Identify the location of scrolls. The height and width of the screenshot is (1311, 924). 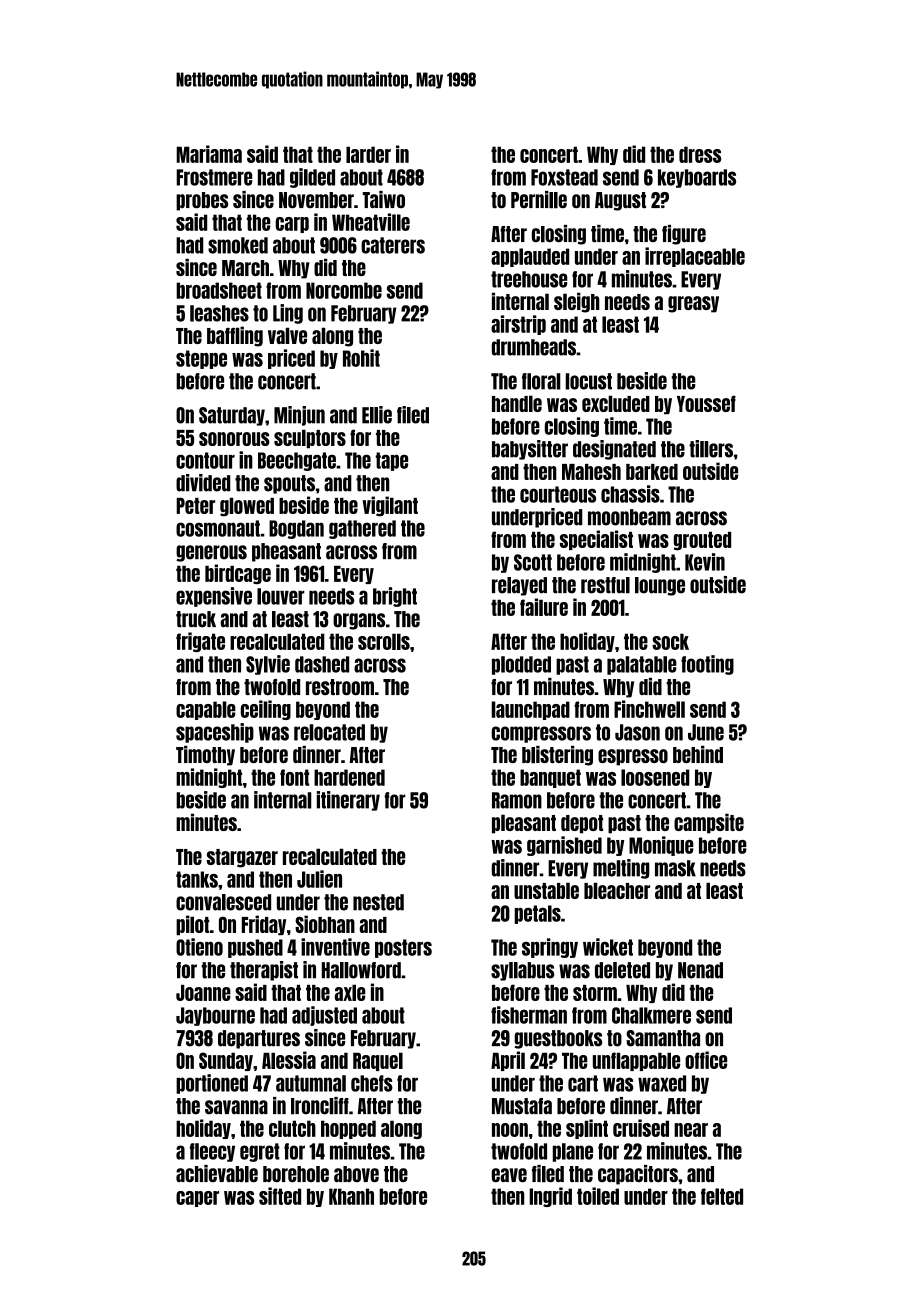
(384, 641).
